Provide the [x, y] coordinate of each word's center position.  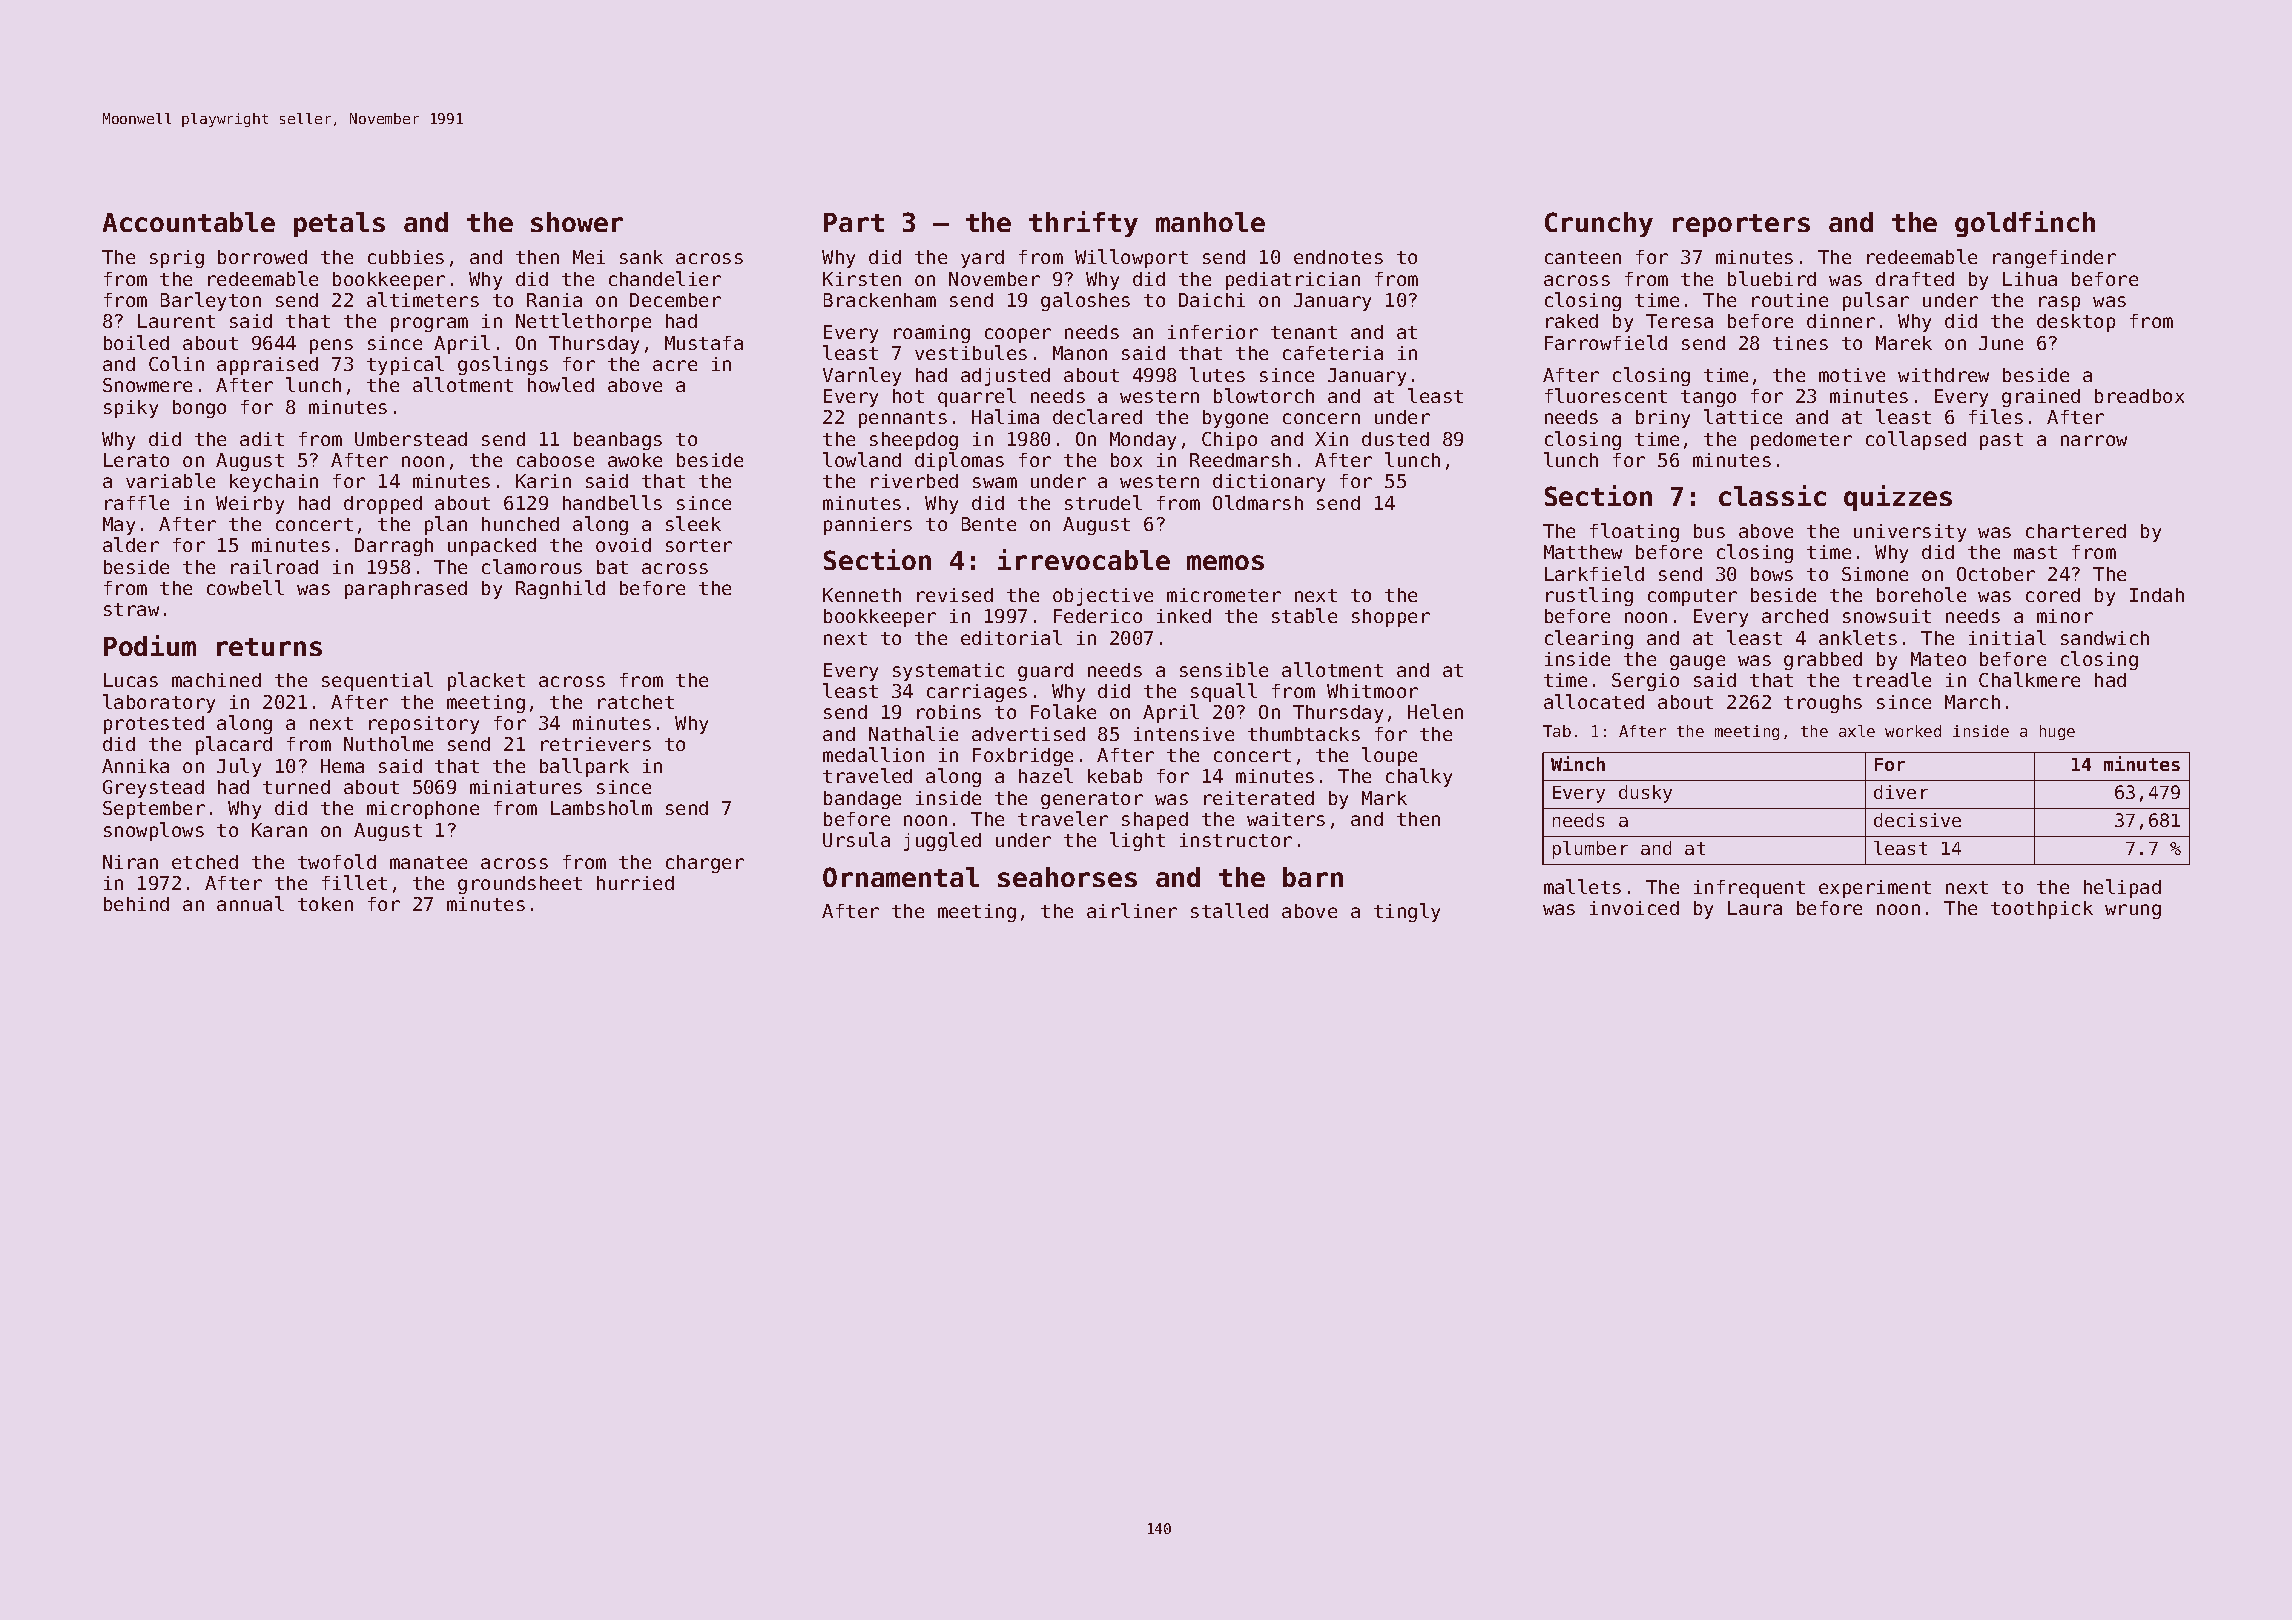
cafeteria [1333, 353]
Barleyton [211, 301]
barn [1313, 877]
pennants [903, 419]
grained [2041, 398]
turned [296, 787]
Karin [543, 481]
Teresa [1679, 321]
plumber [1590, 850]
